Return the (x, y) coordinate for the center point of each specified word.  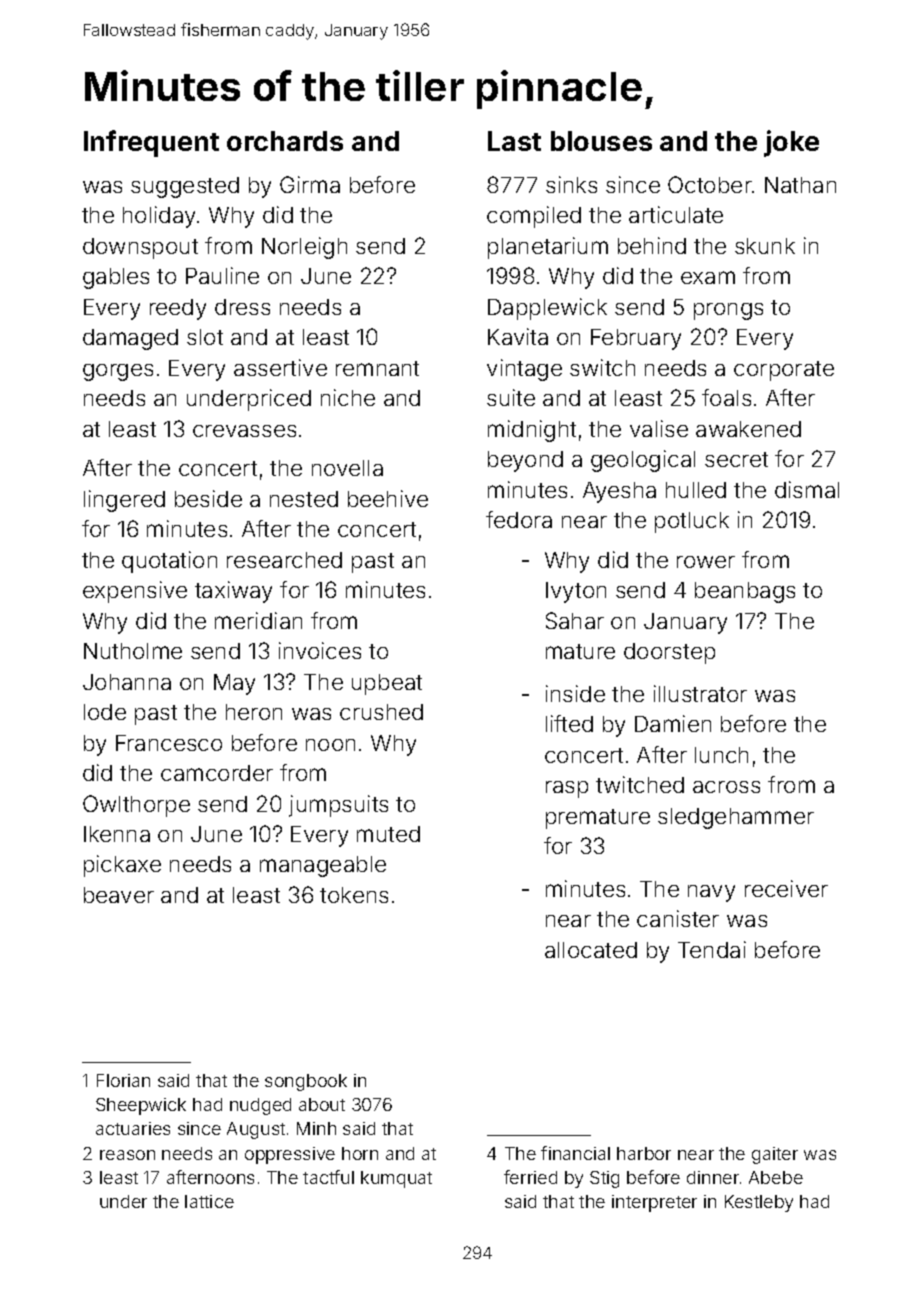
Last (514, 141)
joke (791, 143)
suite (511, 397)
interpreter (654, 1203)
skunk (765, 246)
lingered (124, 501)
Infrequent (151, 143)
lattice (209, 1201)
